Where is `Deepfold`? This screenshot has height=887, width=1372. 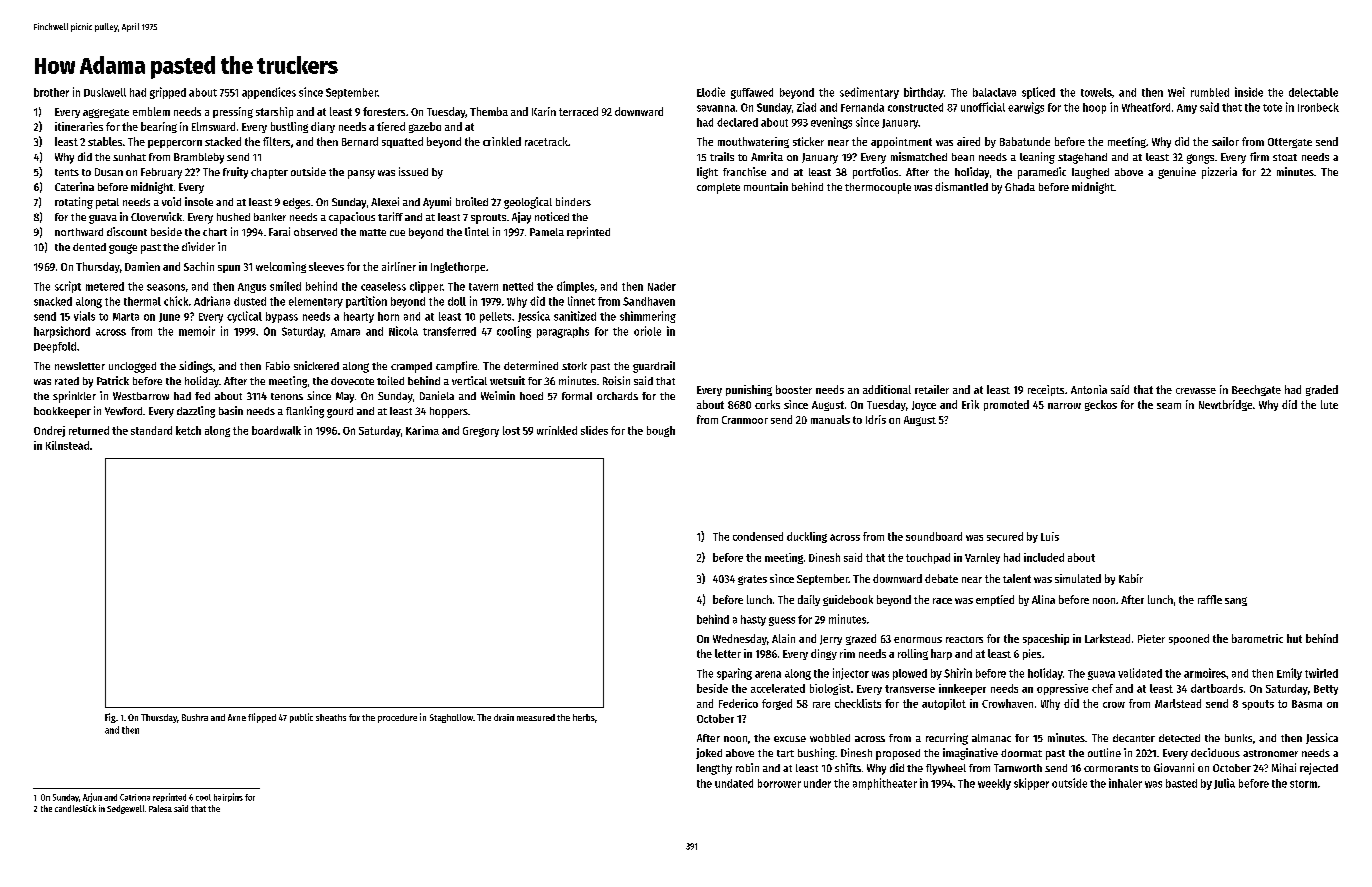 Deepfold is located at coordinates (55, 347).
